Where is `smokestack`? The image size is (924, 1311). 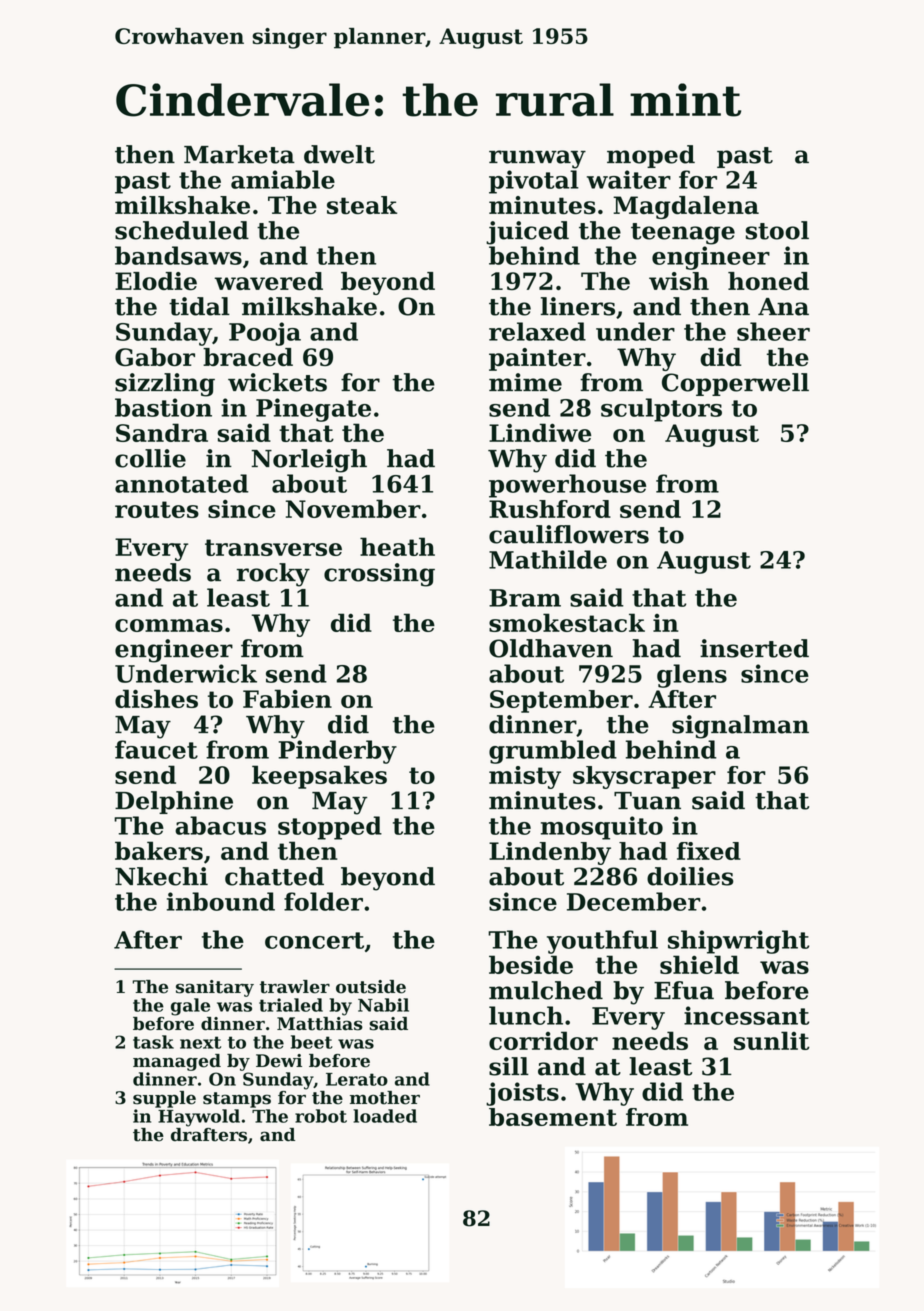 smokestack is located at coordinates (567, 622).
